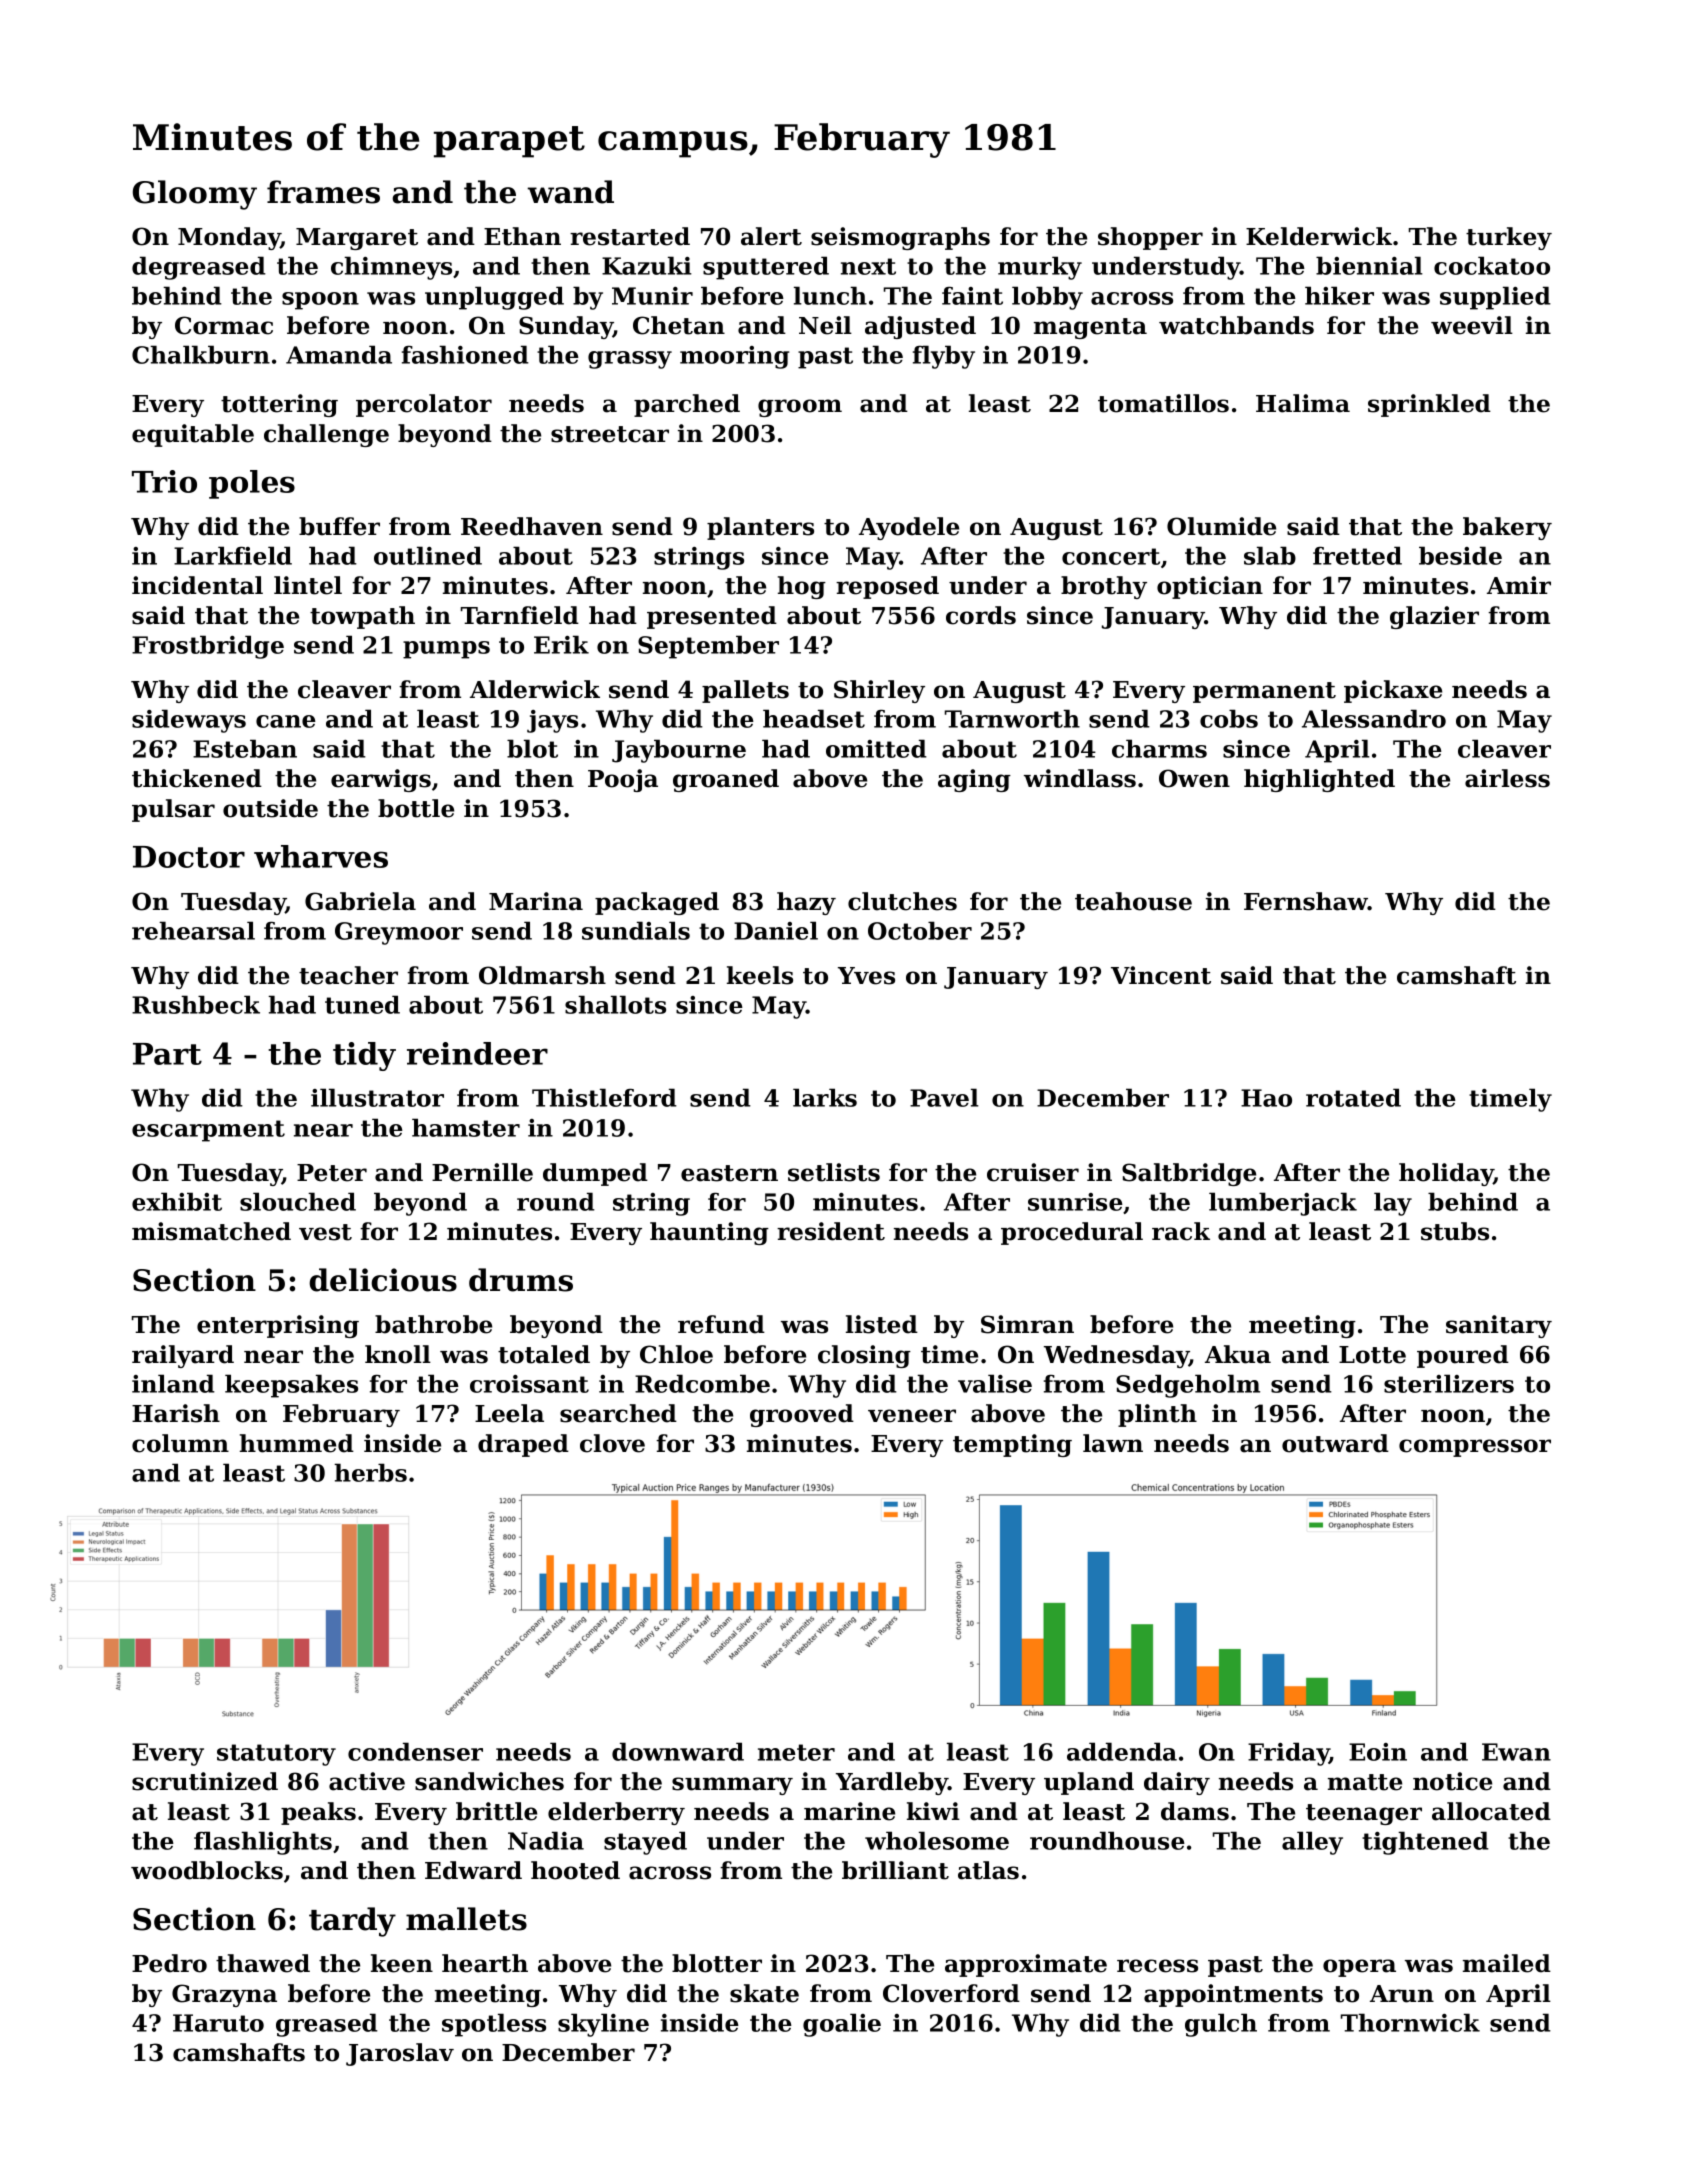 The width and height of the page is (1683, 2178). I want to click on goalie, so click(842, 2025).
